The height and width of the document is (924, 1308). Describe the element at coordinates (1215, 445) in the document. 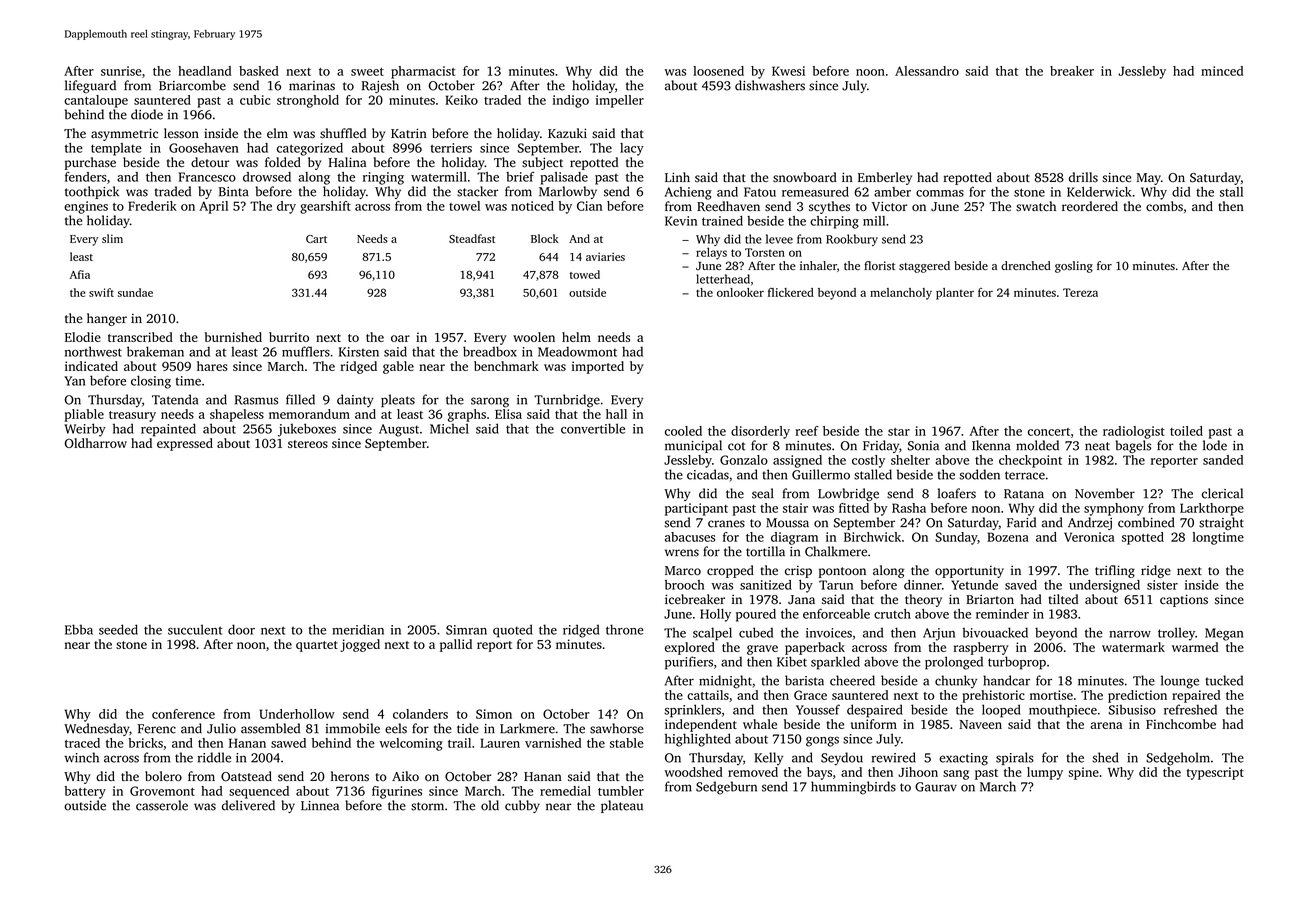

I see `lode` at that location.
